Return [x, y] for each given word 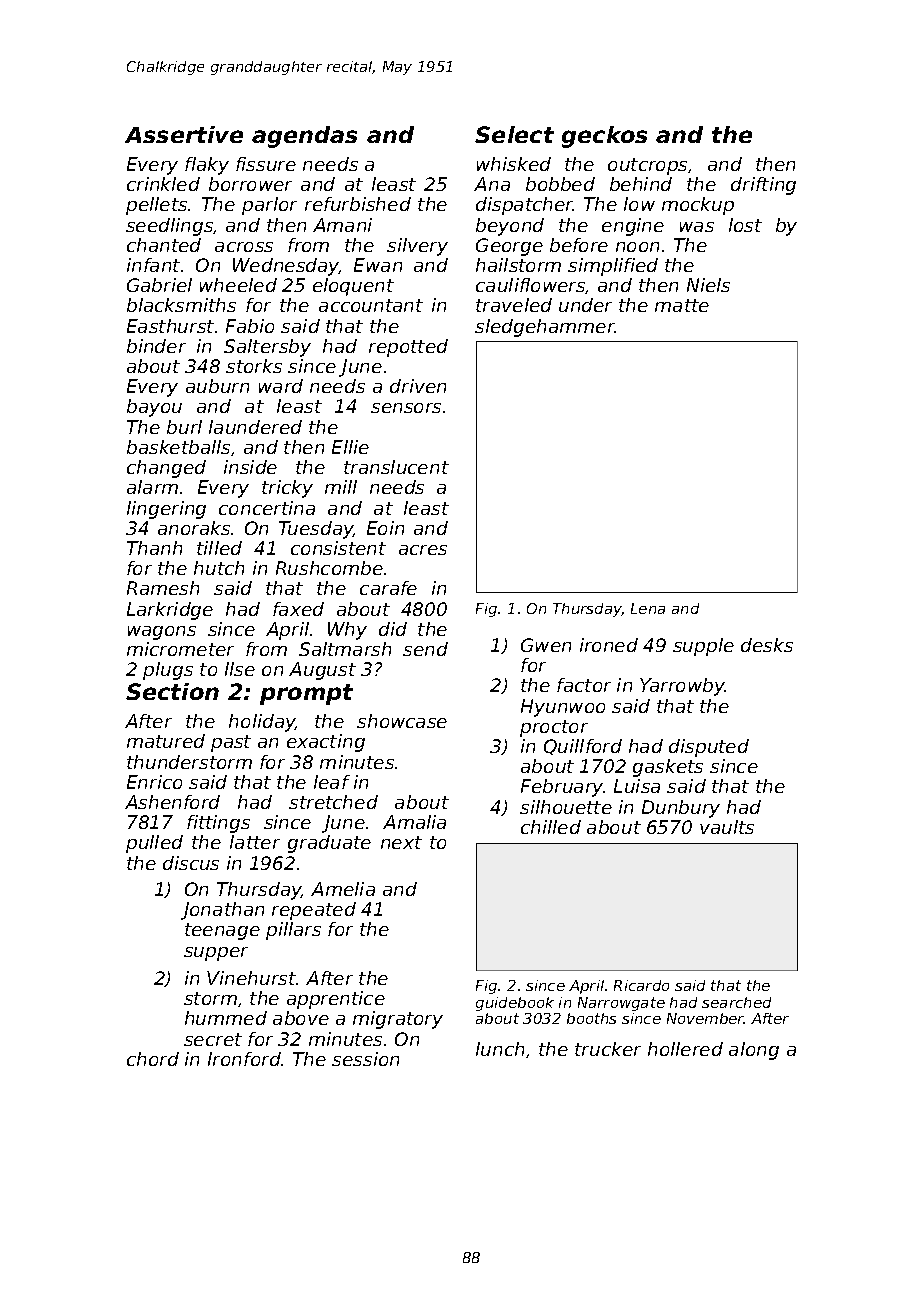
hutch [219, 568]
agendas [304, 137]
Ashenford [172, 802]
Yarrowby [682, 687]
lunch [500, 1049]
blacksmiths [181, 305]
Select [514, 134]
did [393, 629]
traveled [514, 305]
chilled [551, 827]
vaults [727, 827]
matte [682, 305]
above [301, 1018]
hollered [685, 1049]
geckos [604, 137]
